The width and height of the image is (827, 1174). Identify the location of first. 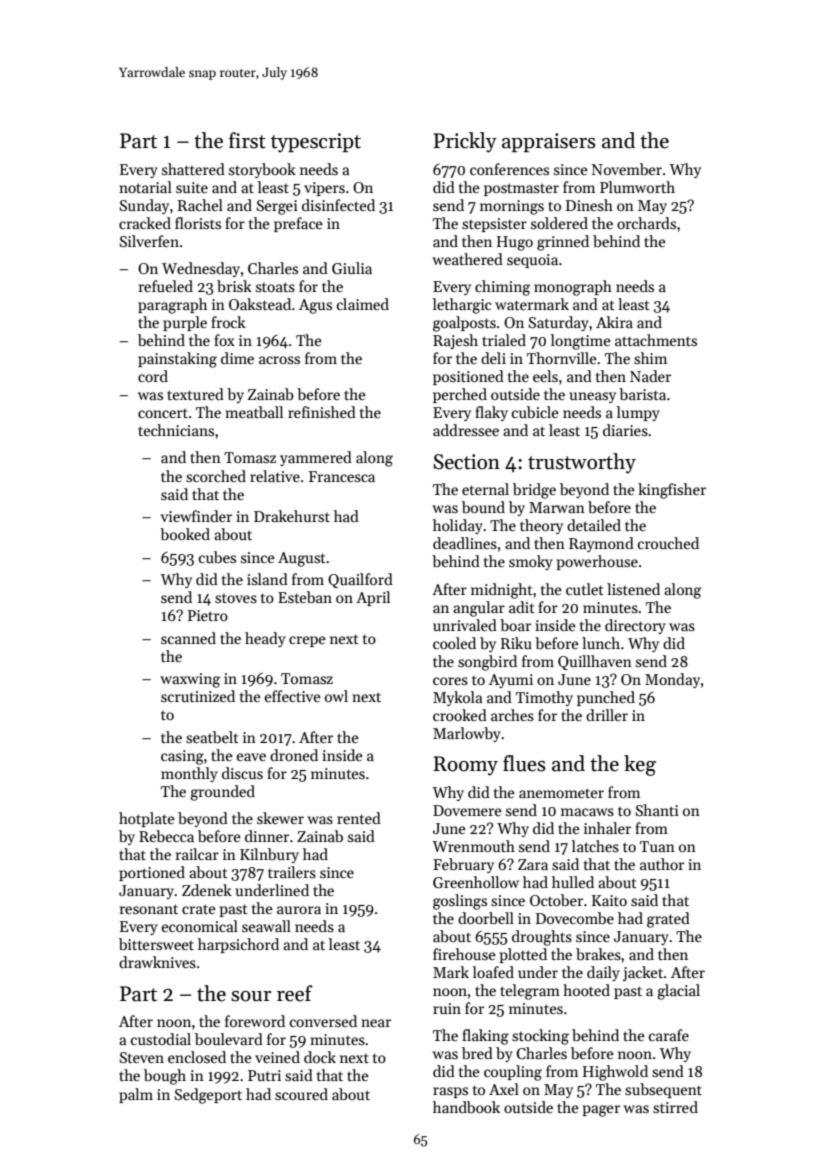
(247, 140).
